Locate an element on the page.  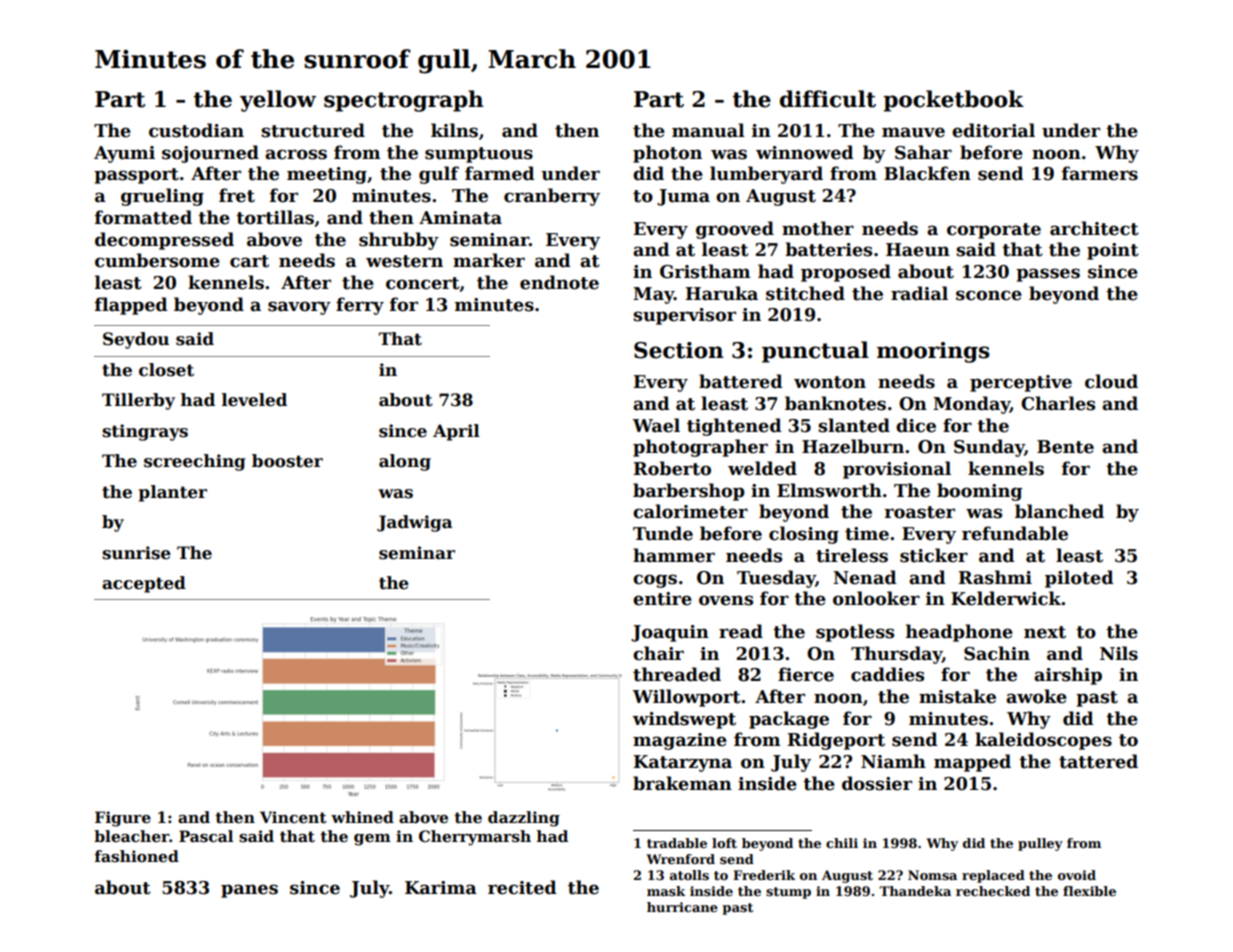
concert is located at coordinates (423, 283).
